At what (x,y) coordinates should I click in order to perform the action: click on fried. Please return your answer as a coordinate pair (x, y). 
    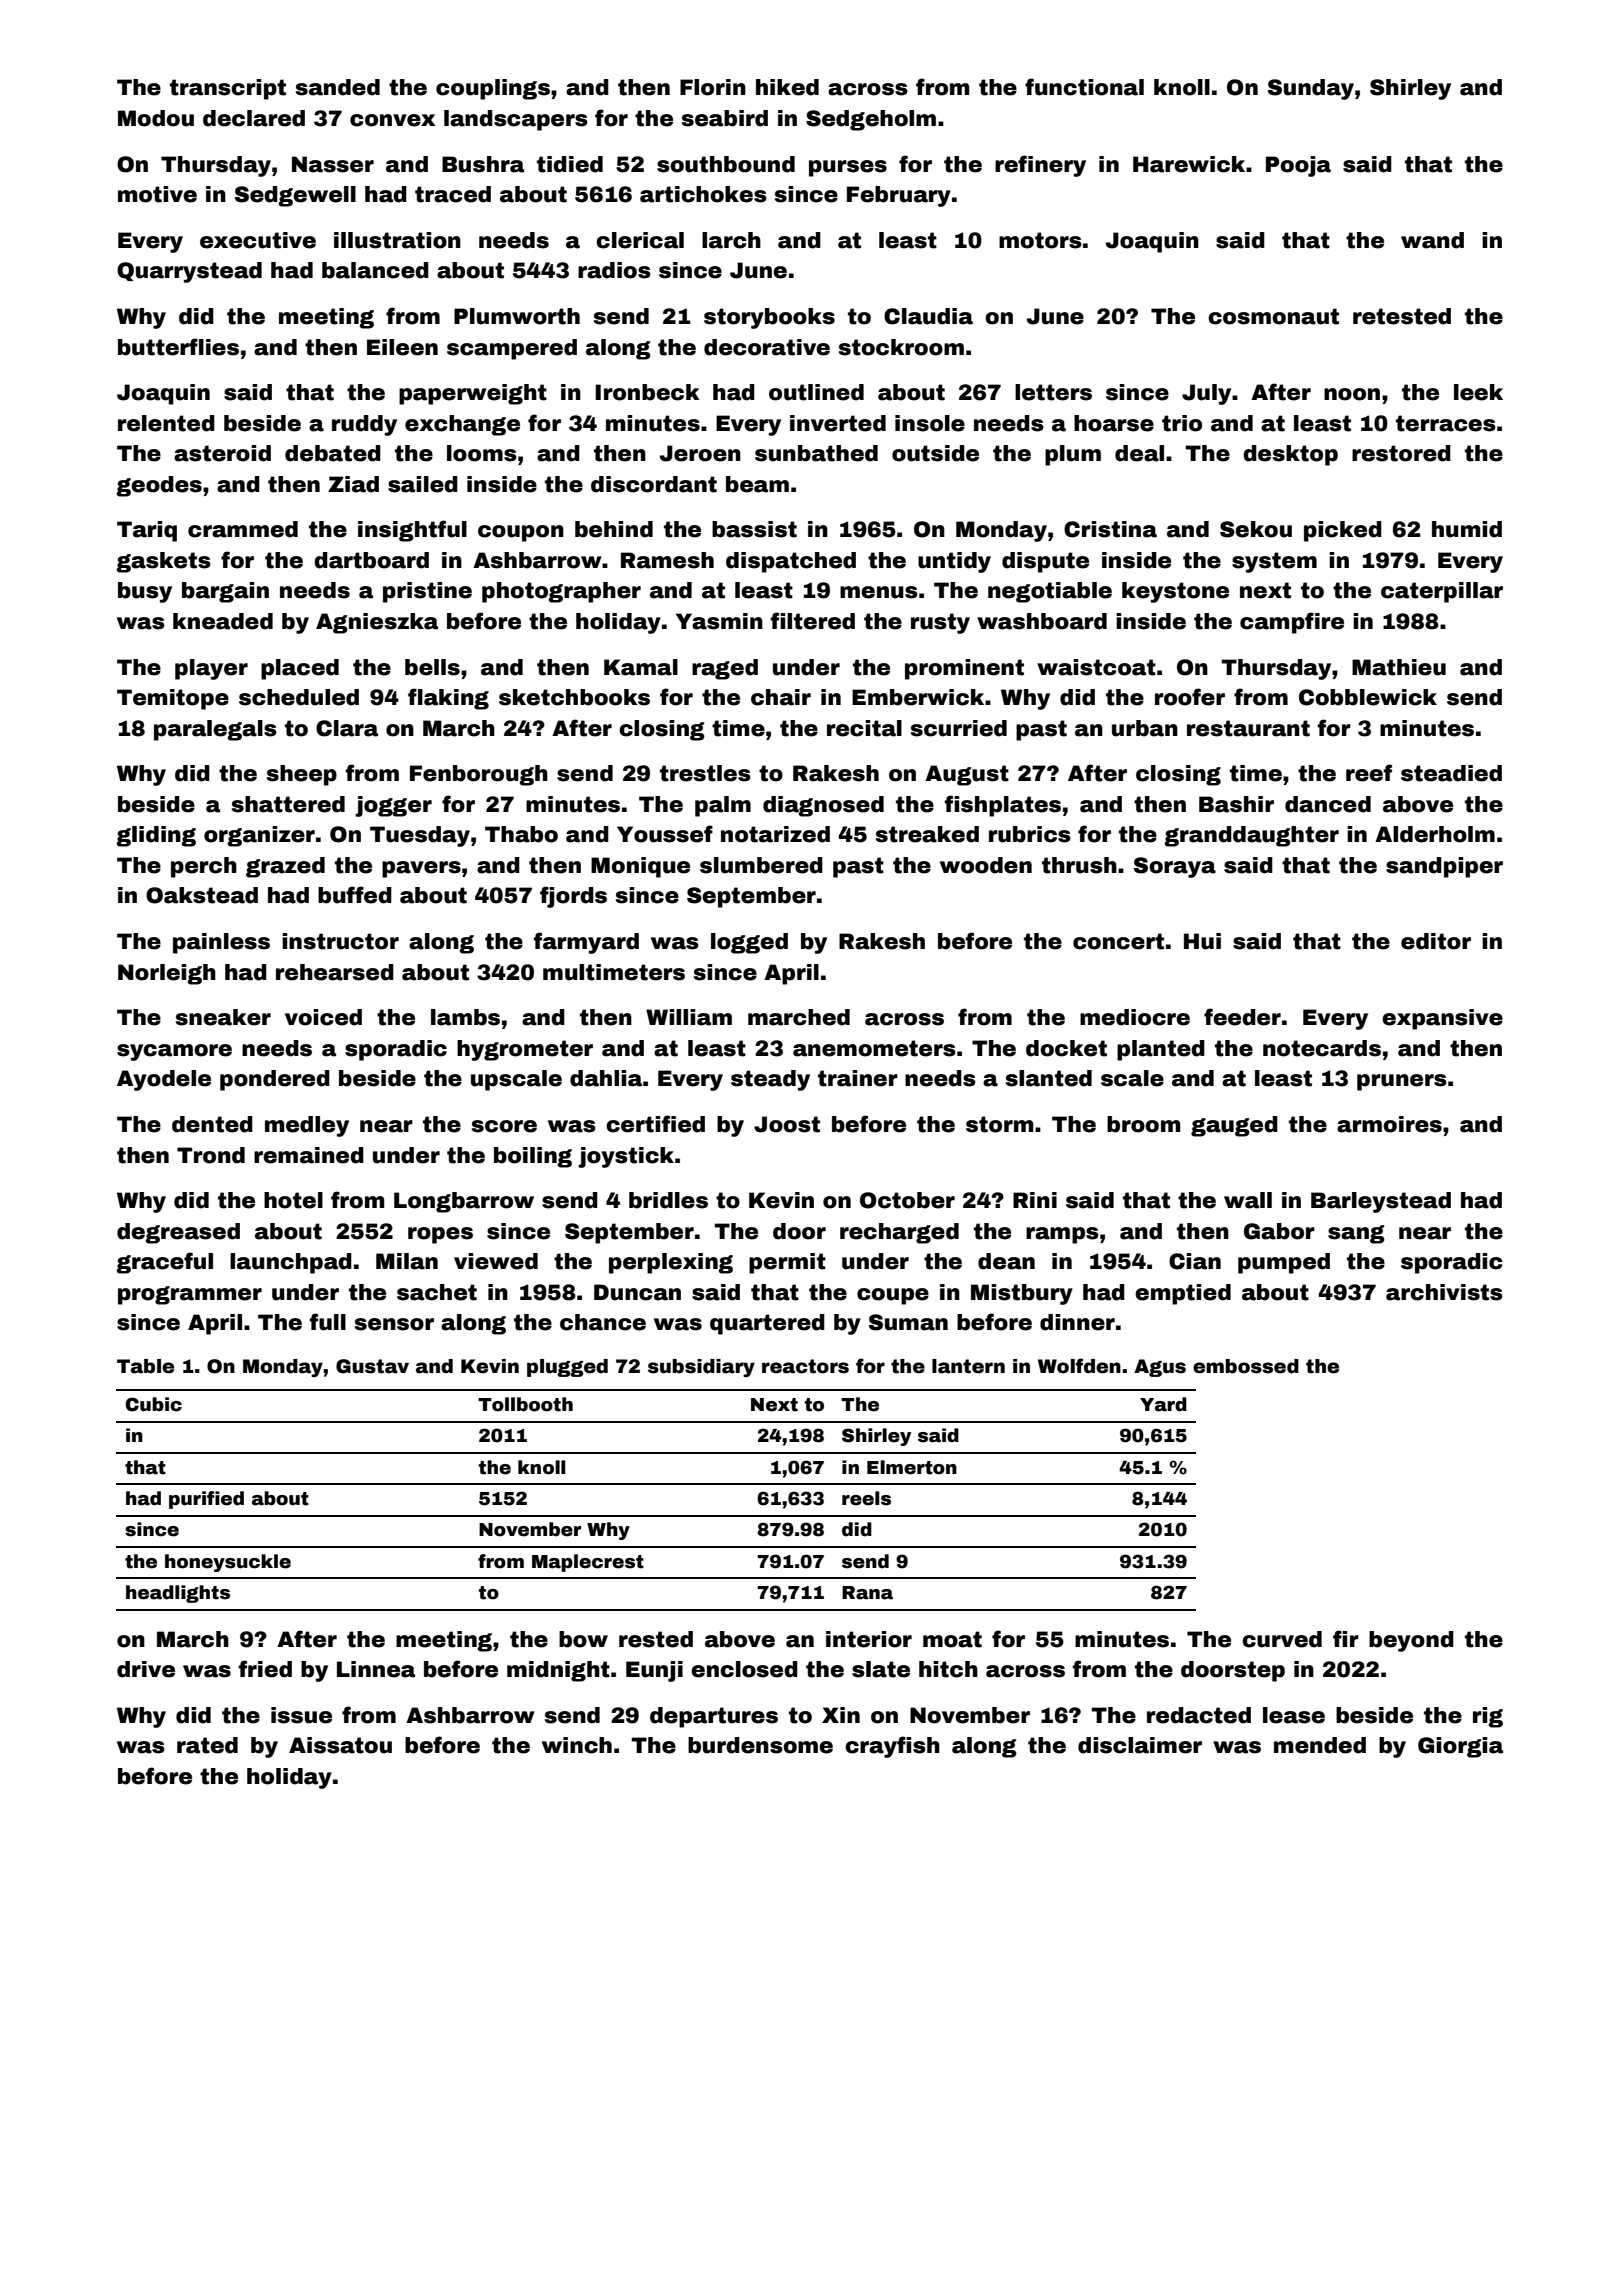
    Looking at the image, I should click on (265, 1669).
